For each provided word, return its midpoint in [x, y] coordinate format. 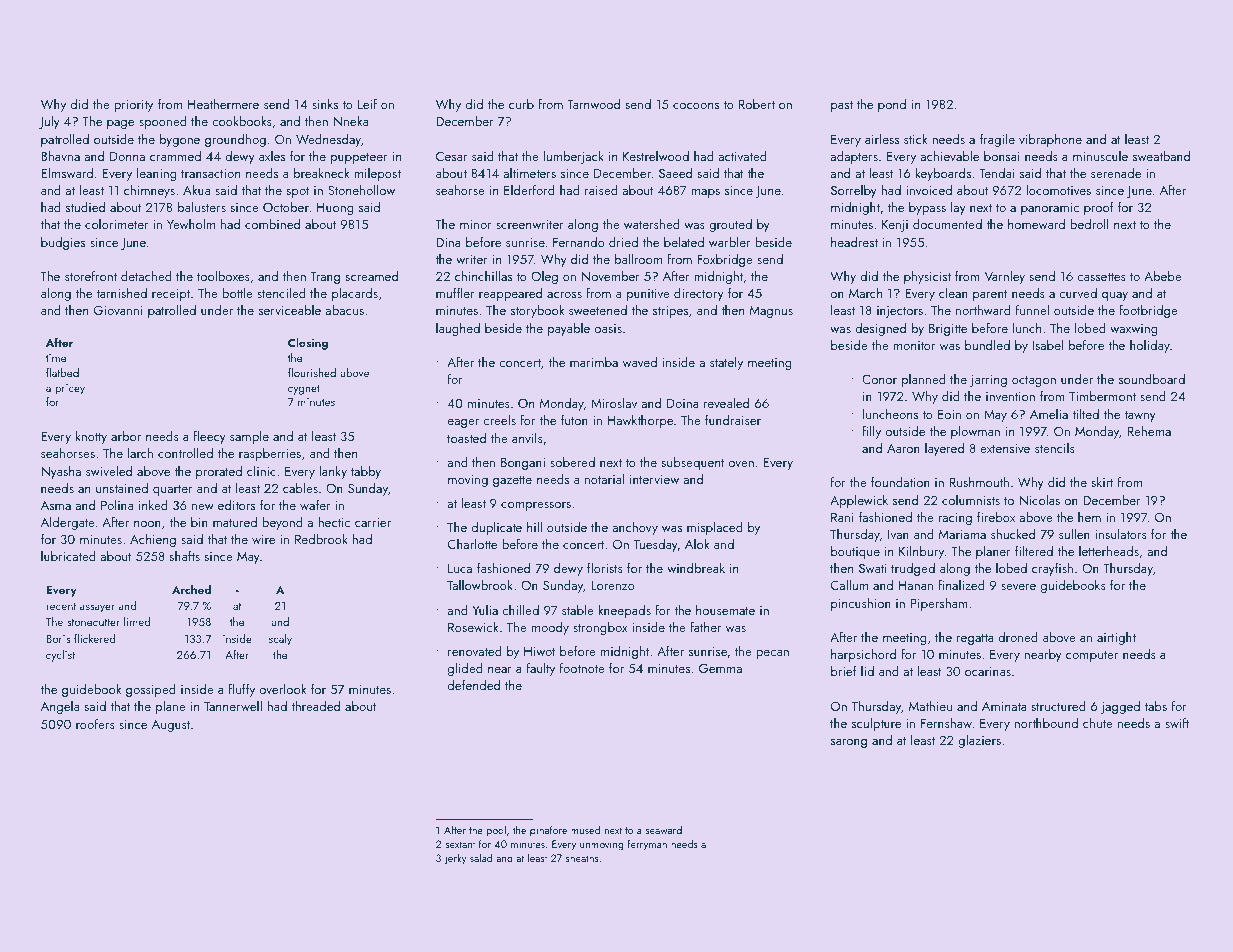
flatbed [62, 372]
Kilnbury [921, 552]
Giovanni [118, 310]
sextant [460, 844]
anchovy [635, 528]
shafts [184, 555]
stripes [670, 312]
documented [947, 224]
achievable [949, 155]
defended [474, 684]
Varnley [1005, 277]
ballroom [638, 258]
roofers [95, 723]
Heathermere [223, 104]
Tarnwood [593, 103]
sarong [849, 743]
